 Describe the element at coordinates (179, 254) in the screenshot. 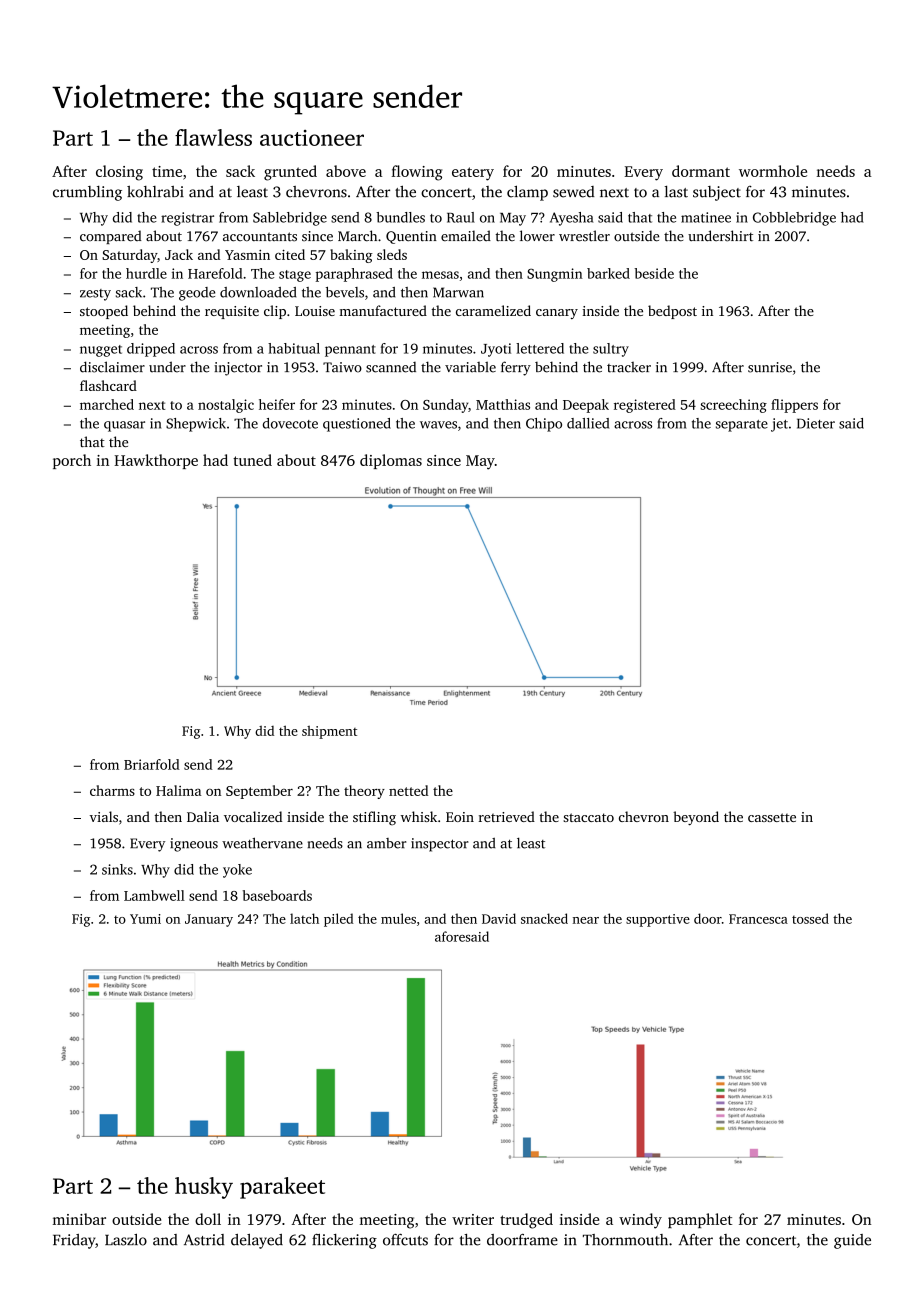

I see `Jack` at that location.
